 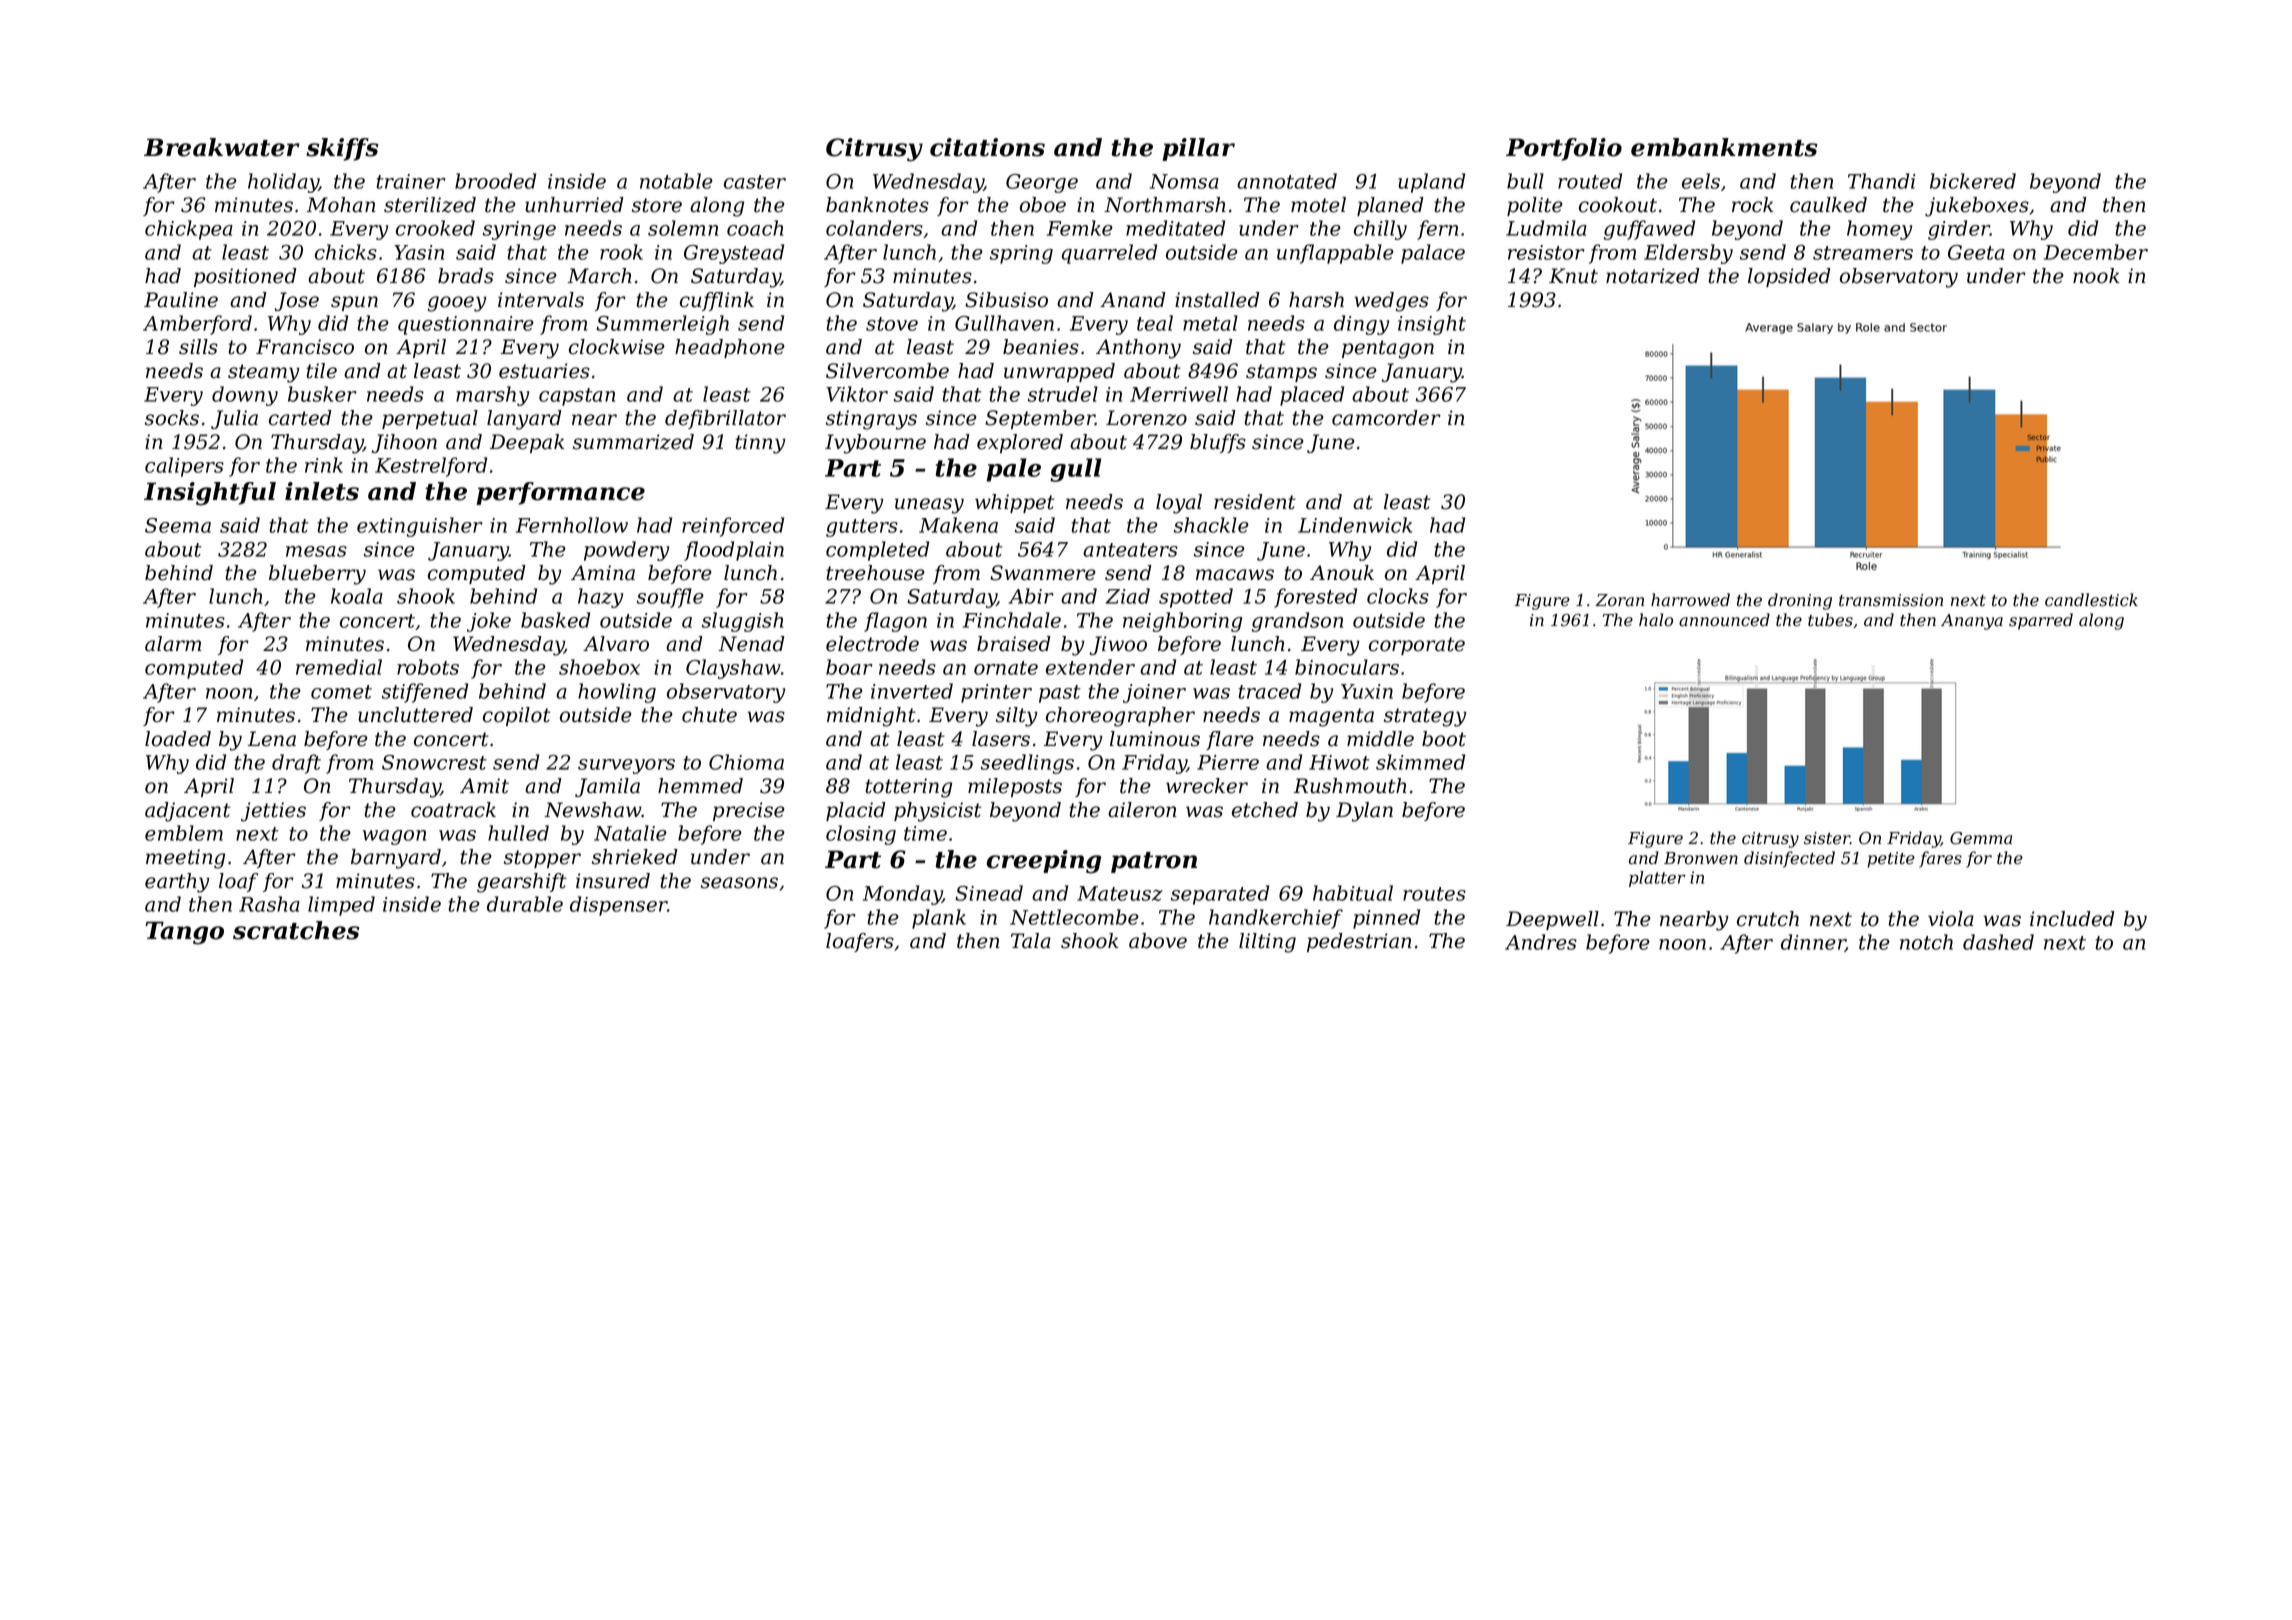 What do you see at coordinates (560, 493) in the screenshot?
I see `performance` at bounding box center [560, 493].
